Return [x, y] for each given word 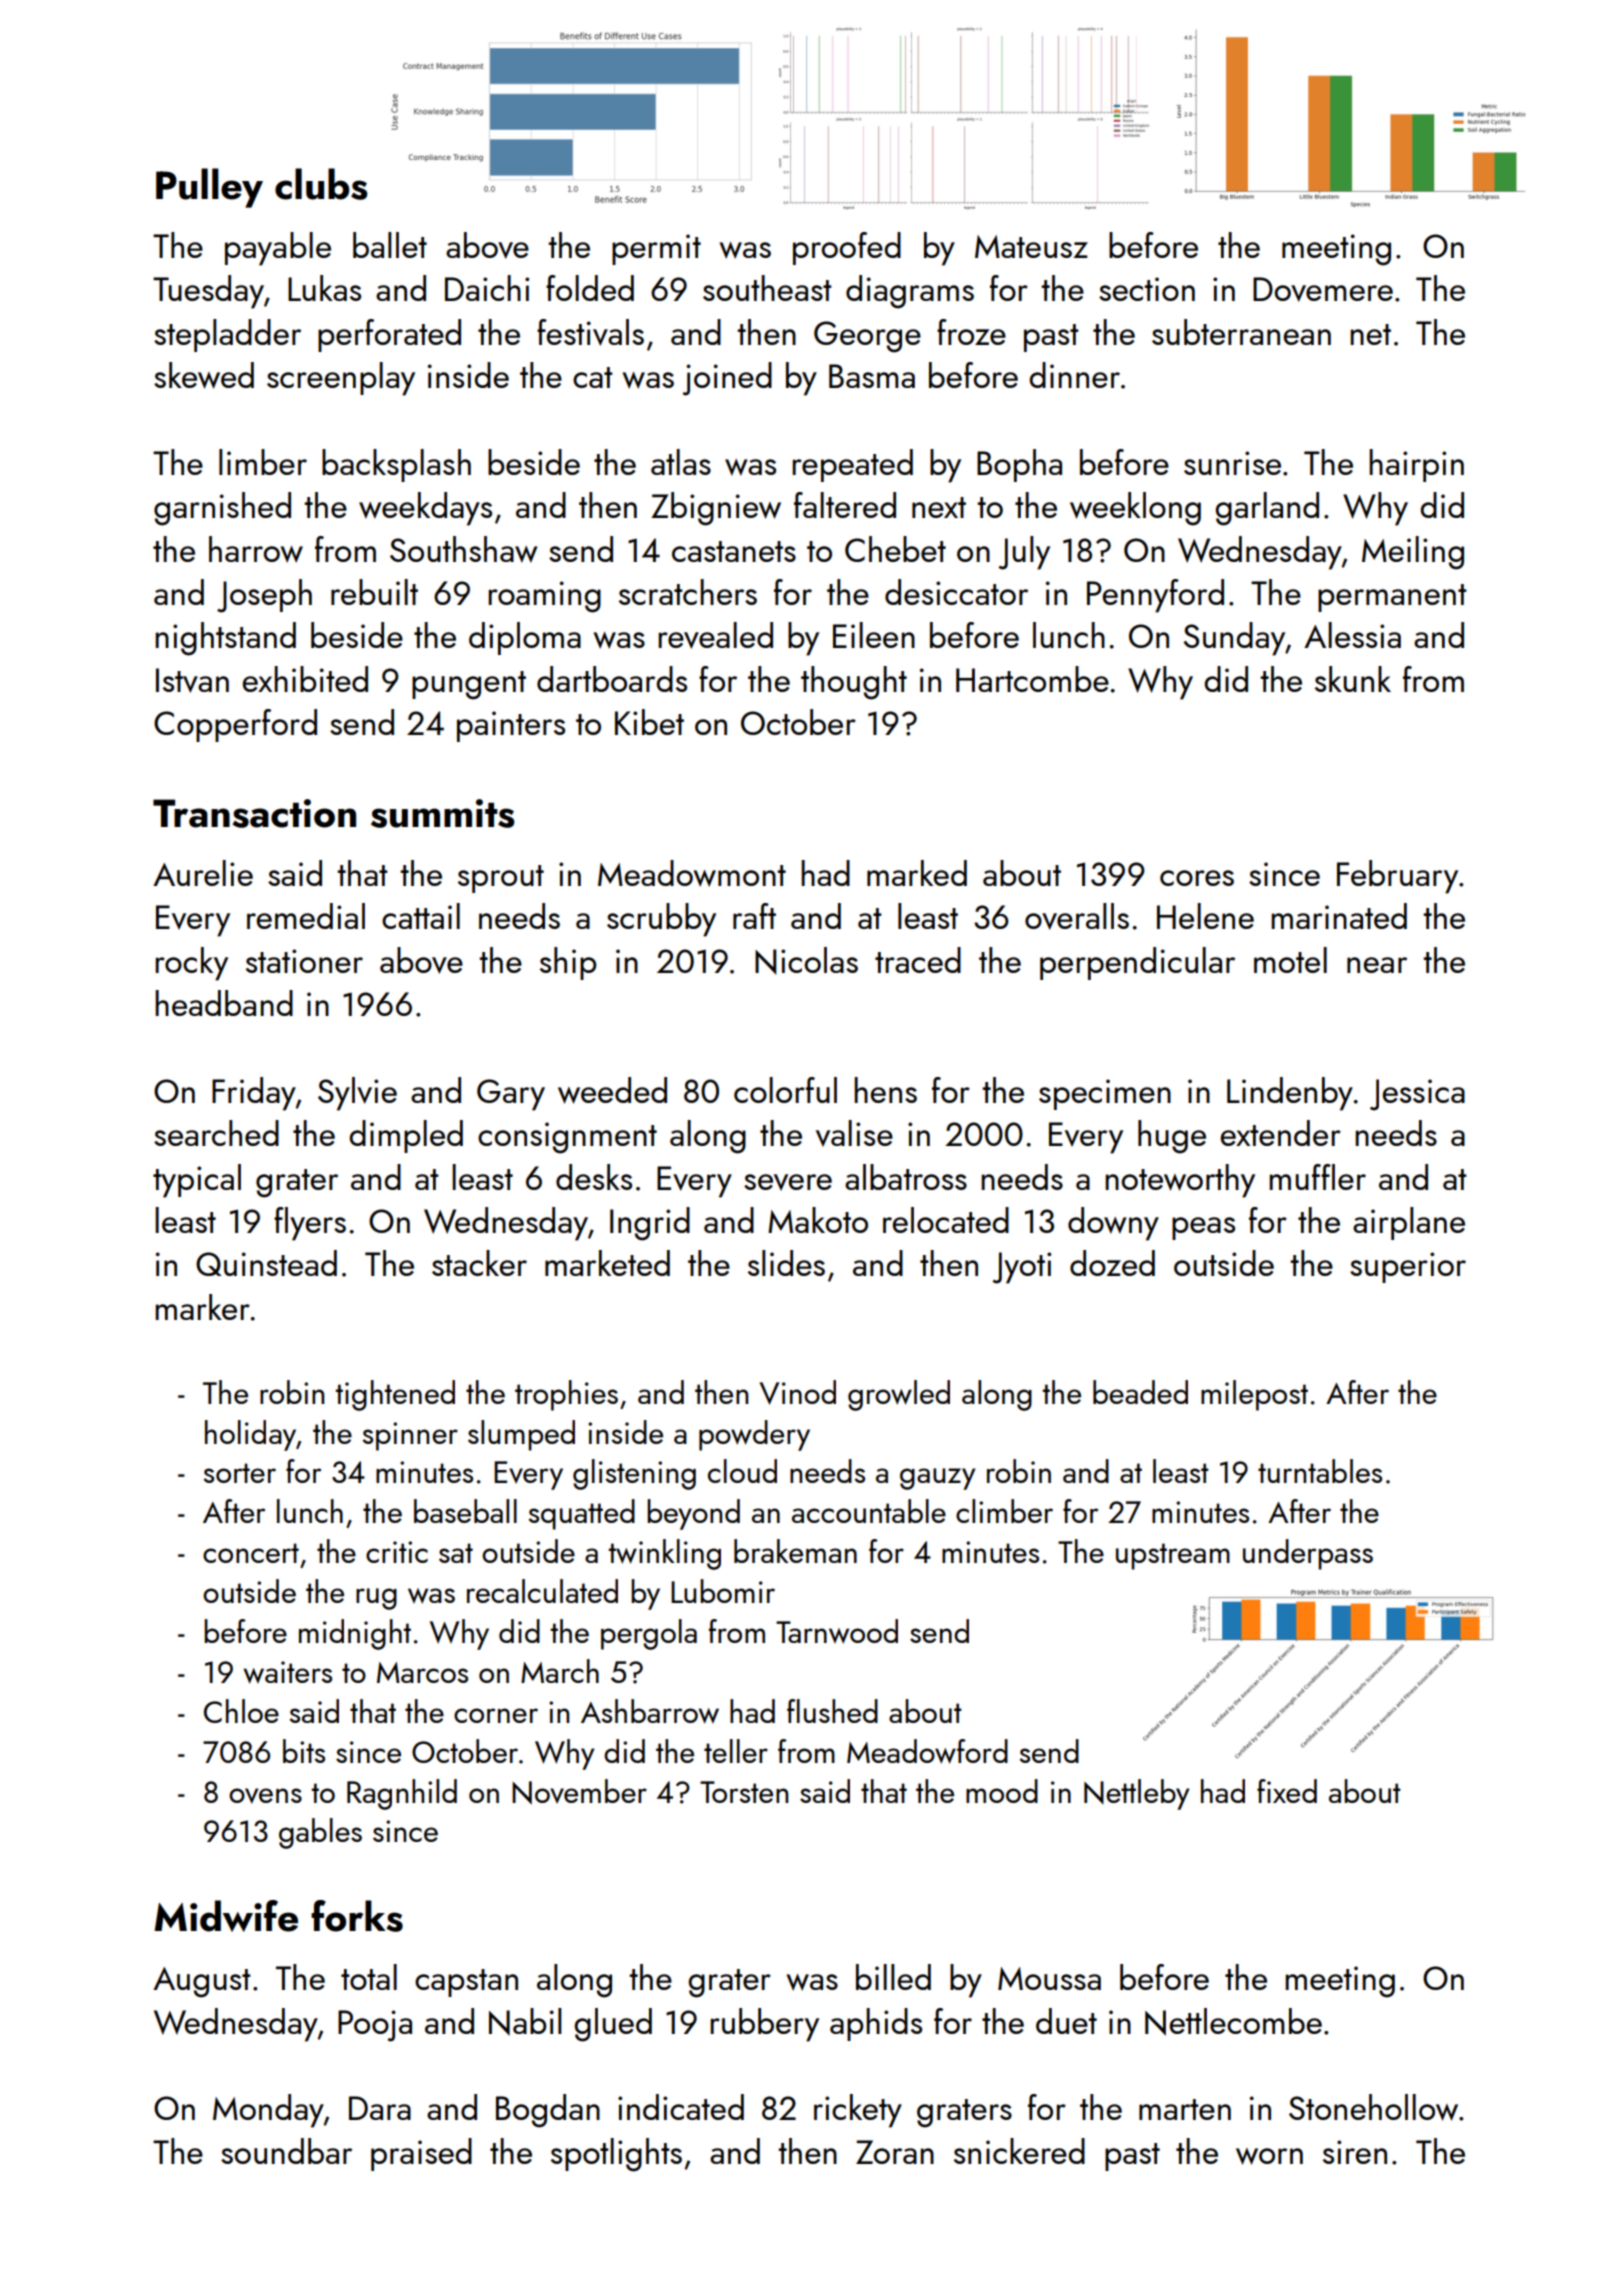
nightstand [225, 639]
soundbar [286, 2151]
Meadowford [927, 1751]
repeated [852, 465]
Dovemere [1323, 289]
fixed [1287, 1791]
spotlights [616, 2155]
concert [251, 1553]
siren [1355, 2152]
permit [656, 249]
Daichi [487, 288]
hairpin [1416, 465]
